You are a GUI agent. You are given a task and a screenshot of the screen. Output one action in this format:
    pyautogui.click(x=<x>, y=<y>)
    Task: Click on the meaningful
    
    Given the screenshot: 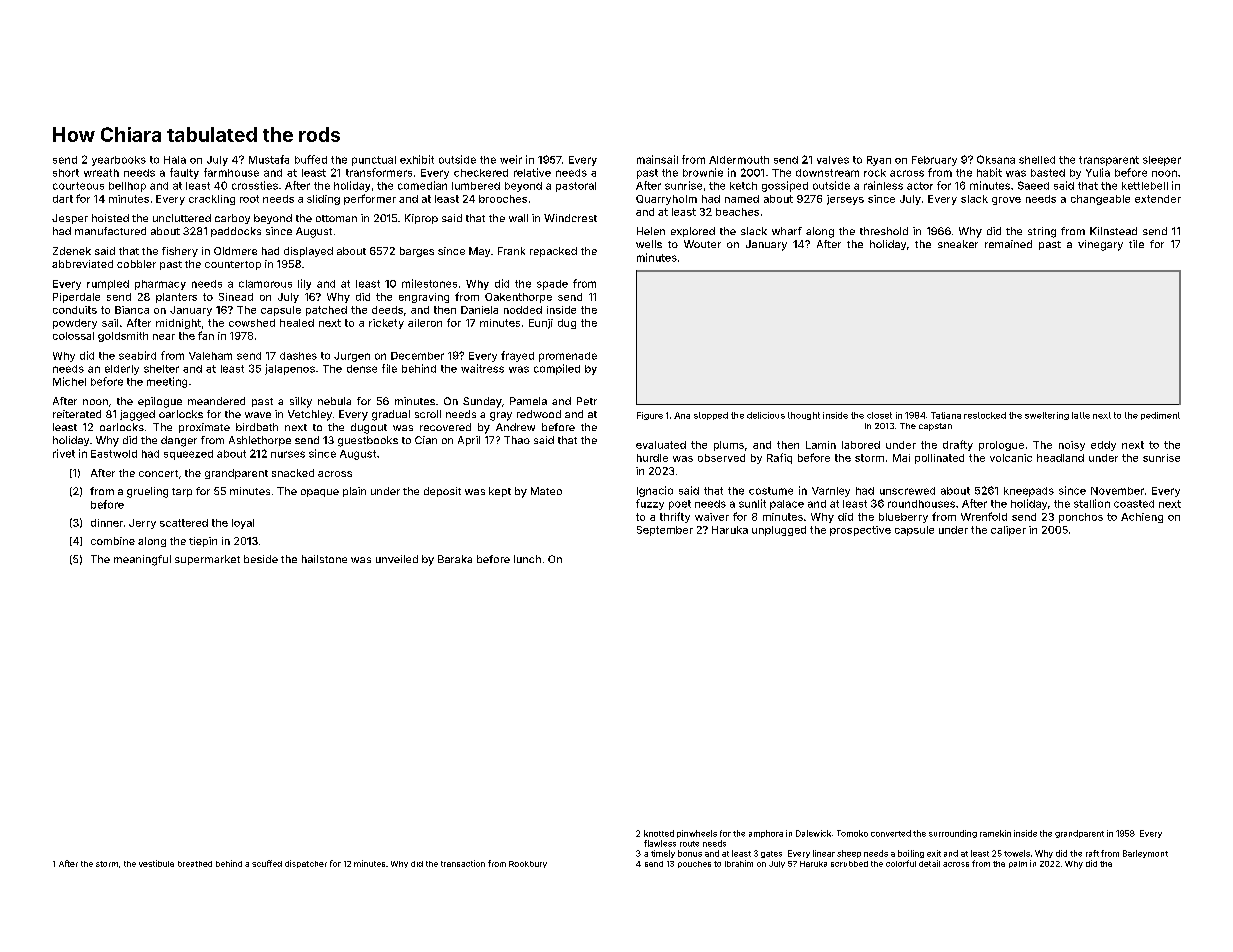 What is the action you would take?
    pyautogui.click(x=142, y=560)
